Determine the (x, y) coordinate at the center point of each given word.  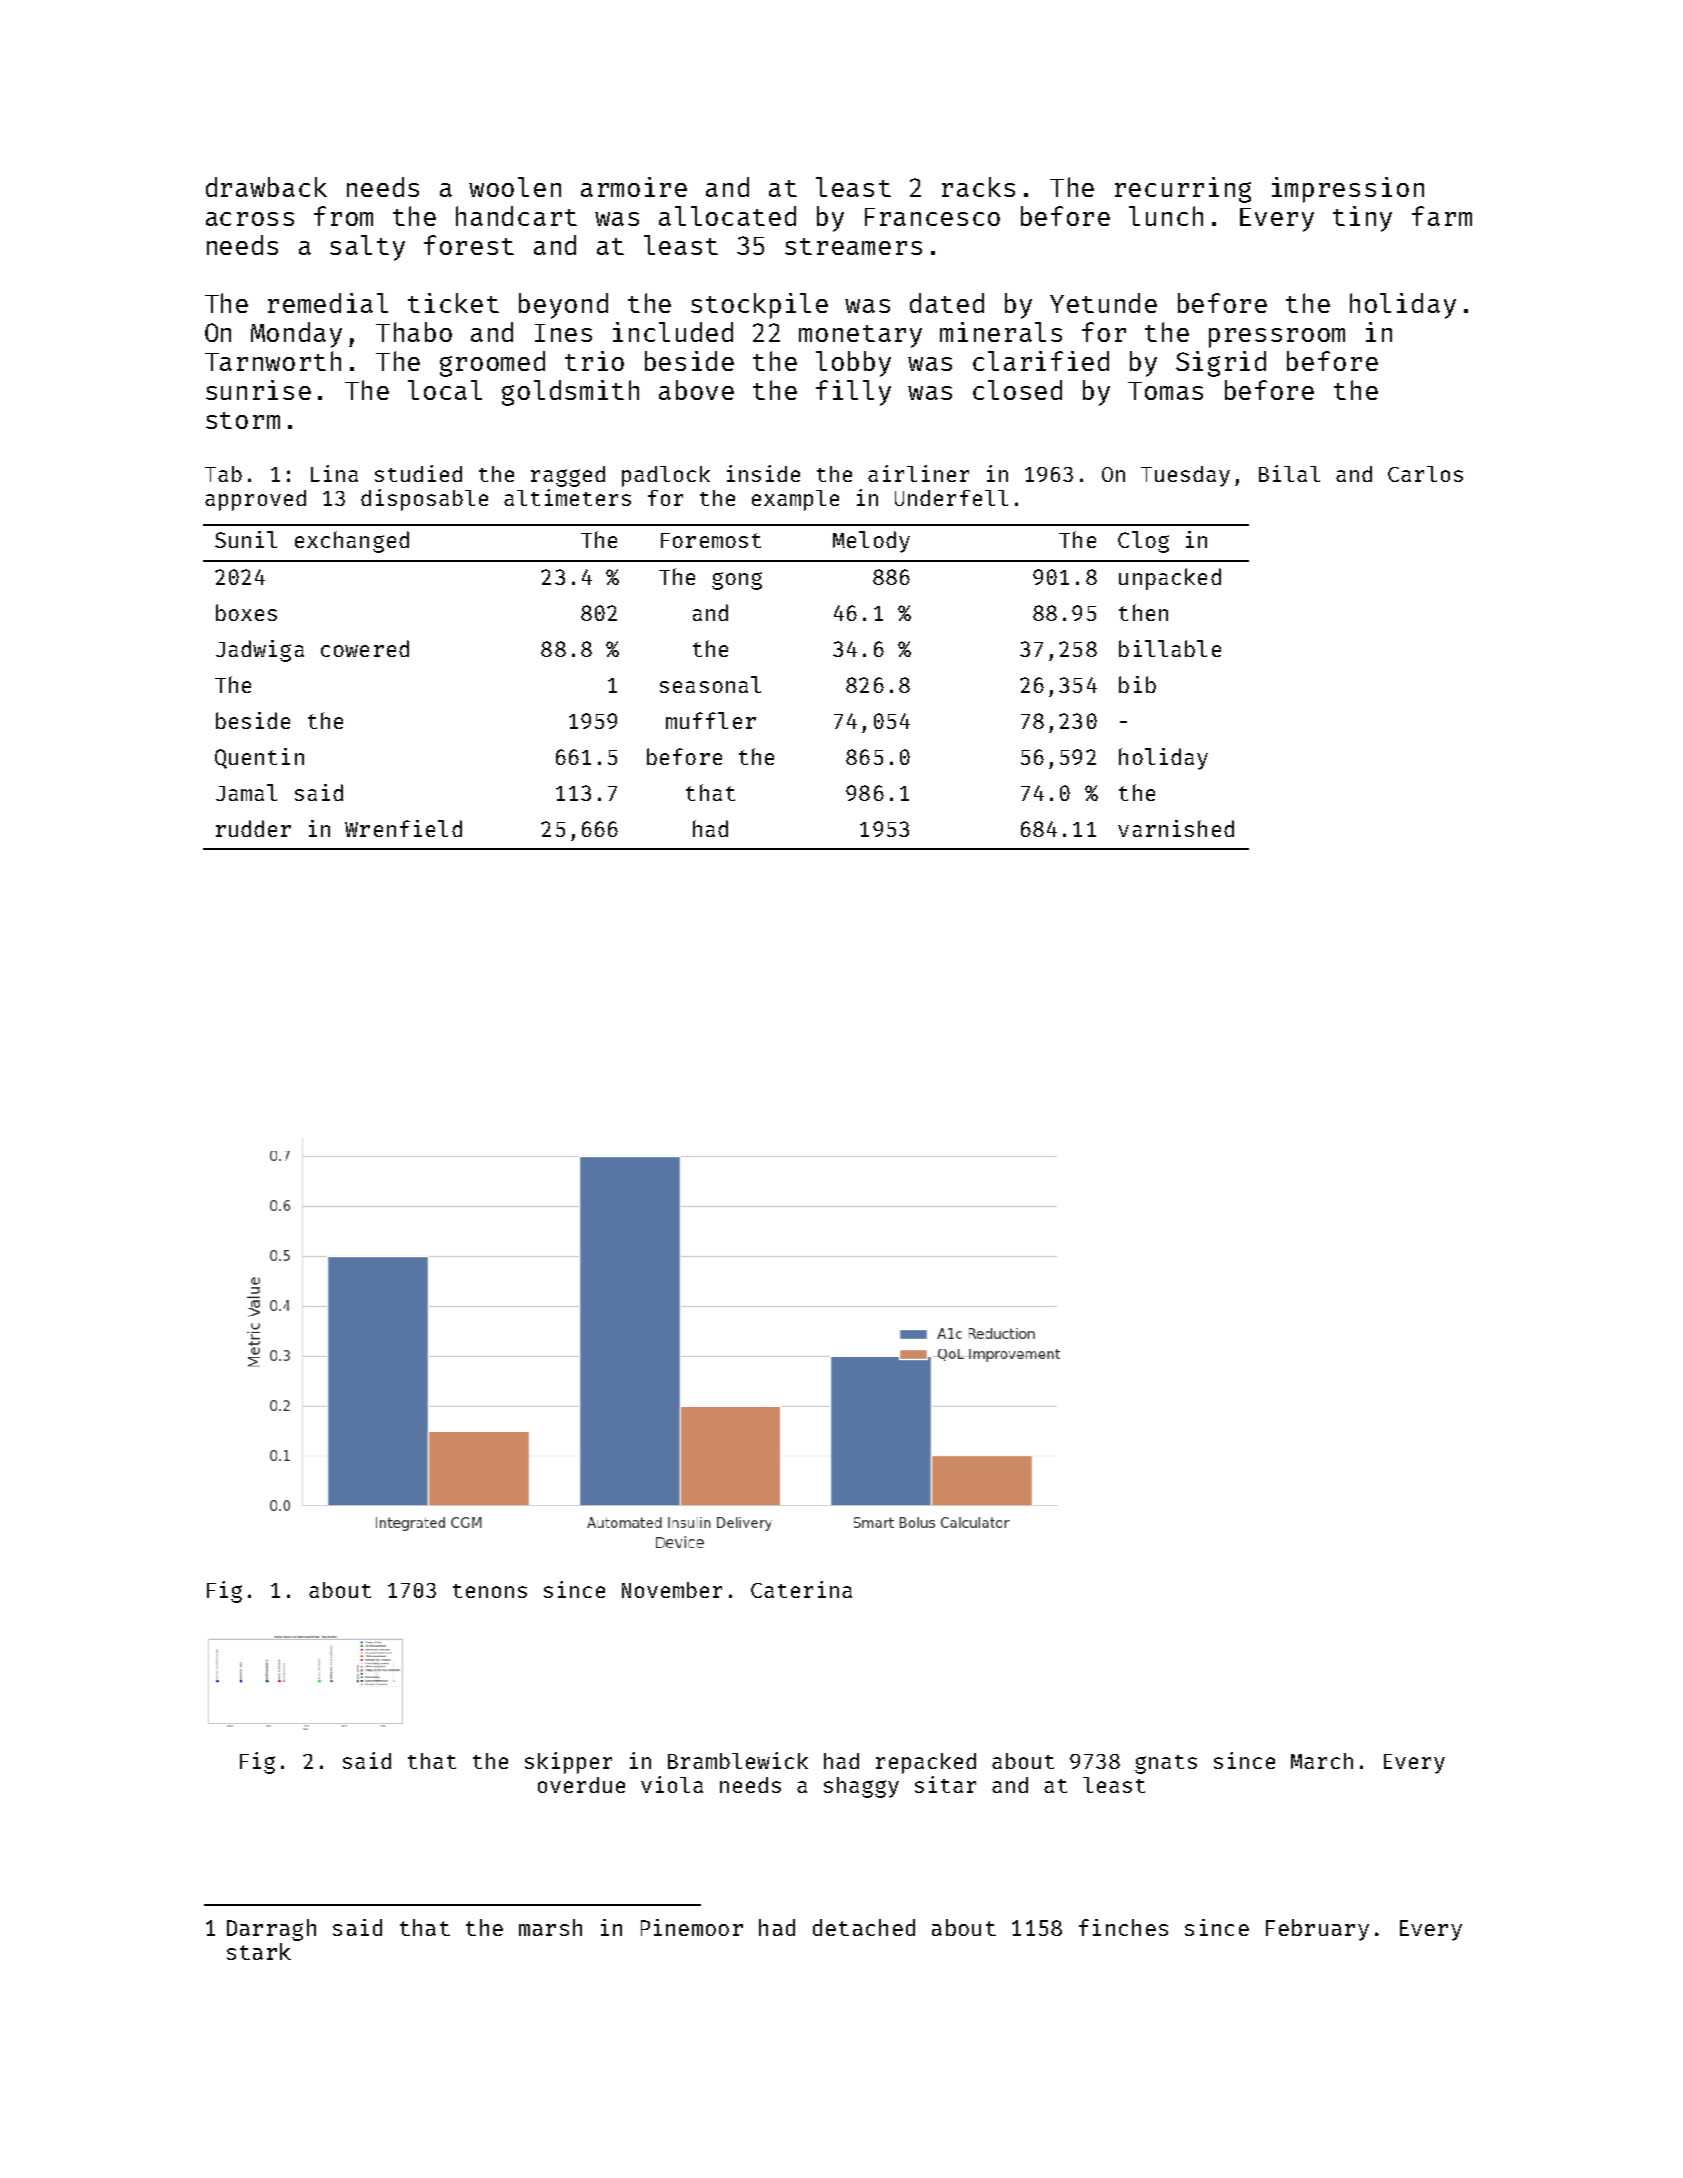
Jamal (246, 792)
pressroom (1277, 338)
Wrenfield (403, 828)
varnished (1176, 828)
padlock (666, 476)
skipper (568, 1763)
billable (1170, 648)
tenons (490, 1591)
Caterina (801, 1589)
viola (672, 1784)
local (445, 390)
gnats (1166, 1764)
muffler (711, 720)
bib (1137, 684)
